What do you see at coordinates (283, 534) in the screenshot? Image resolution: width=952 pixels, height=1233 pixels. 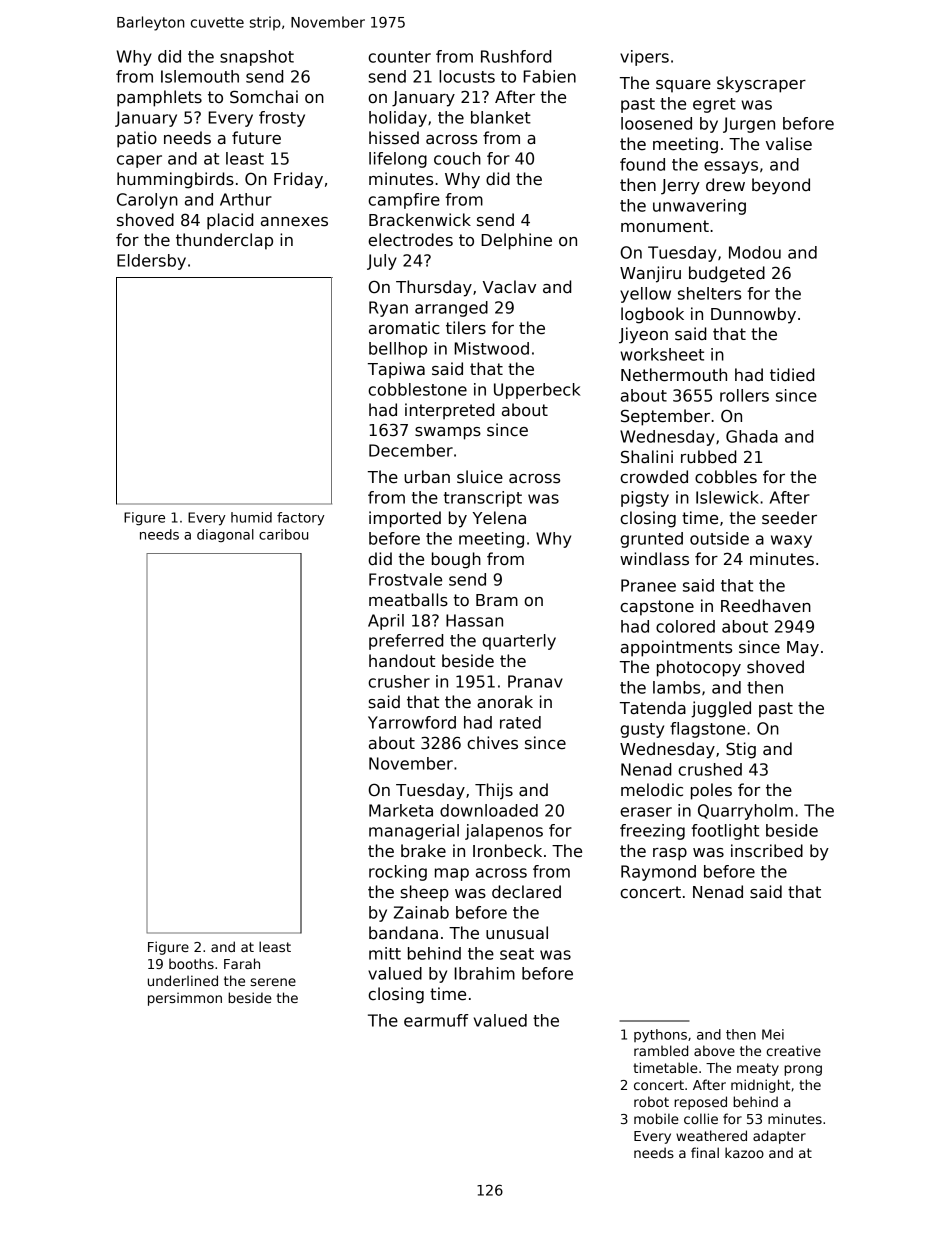 I see `caribou` at bounding box center [283, 534].
